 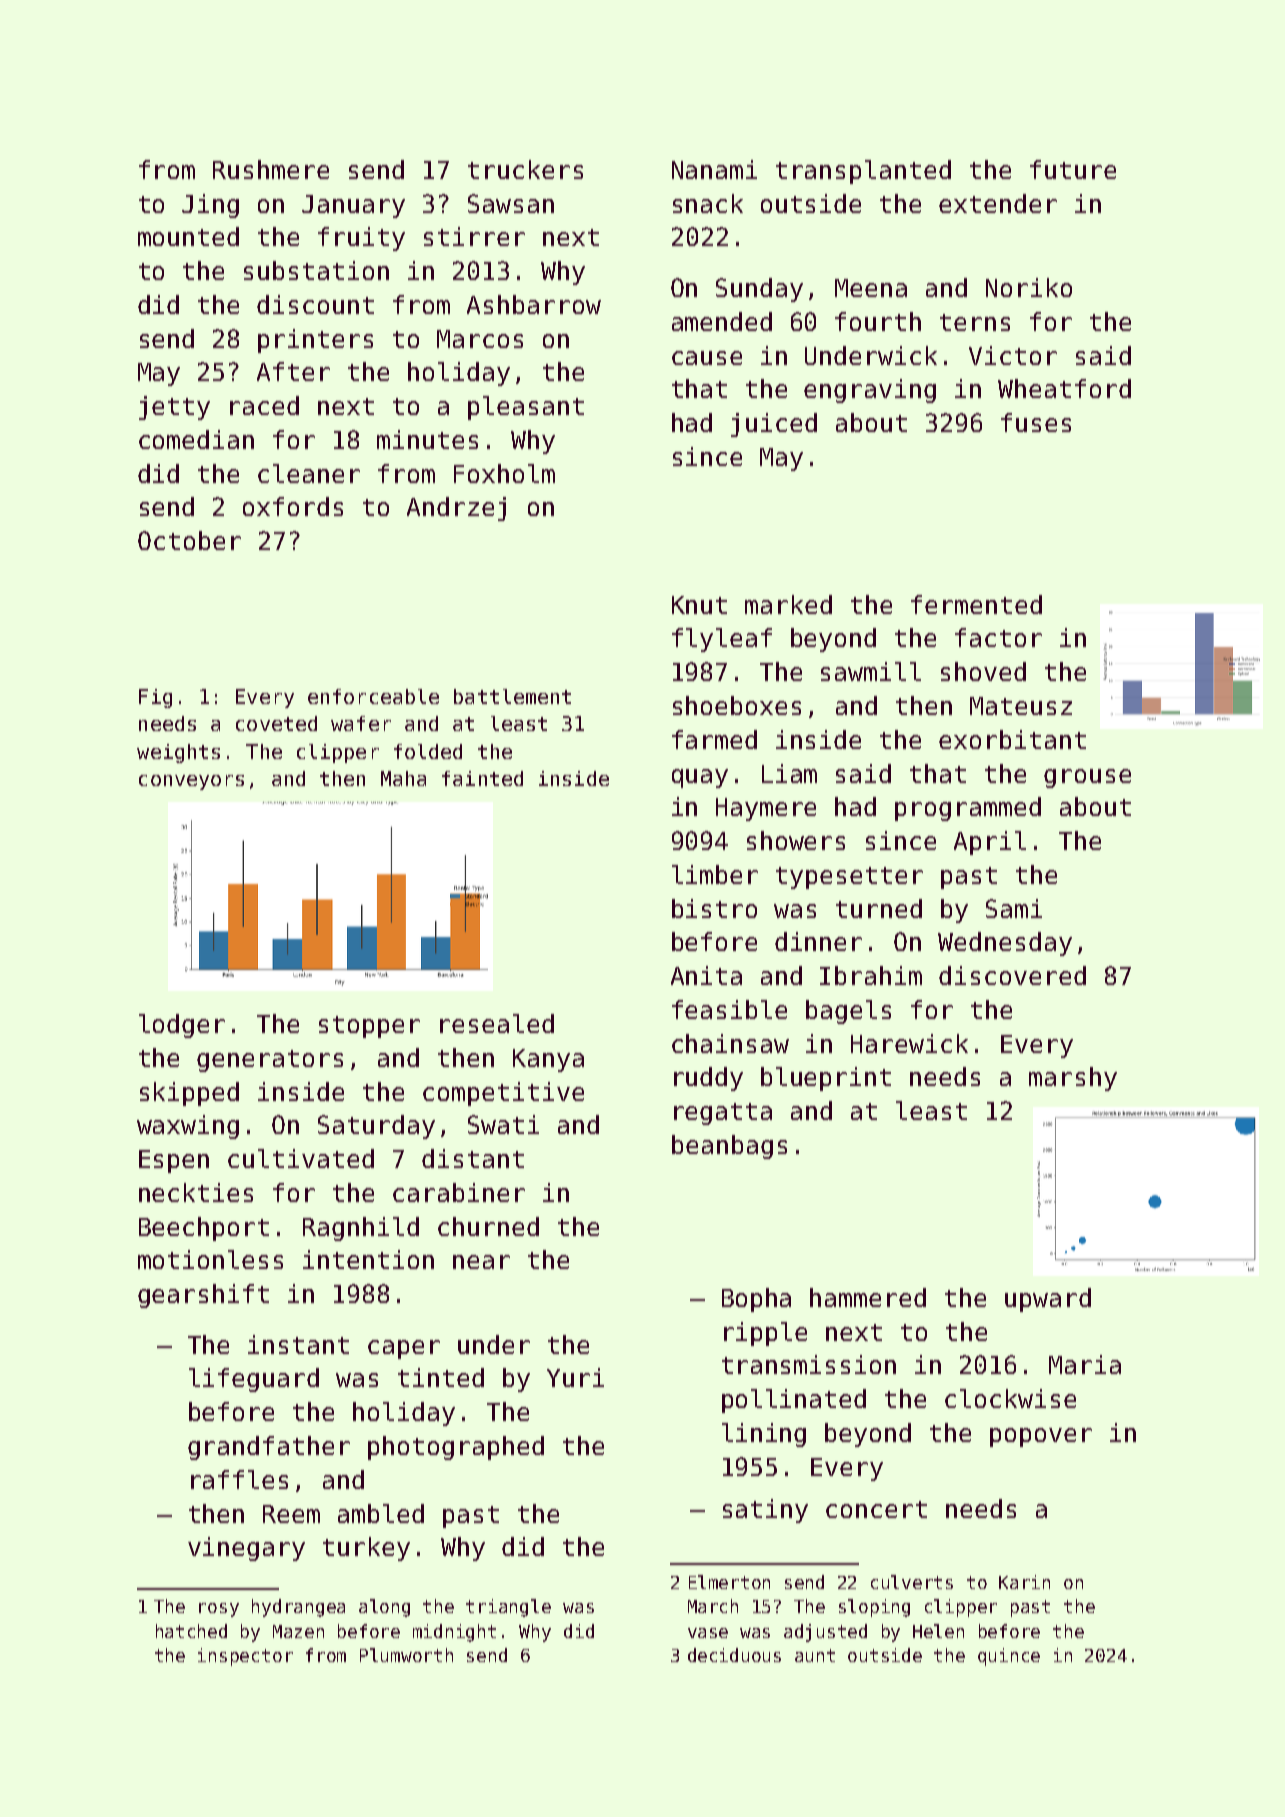 I want to click on truckers, so click(x=525, y=169).
